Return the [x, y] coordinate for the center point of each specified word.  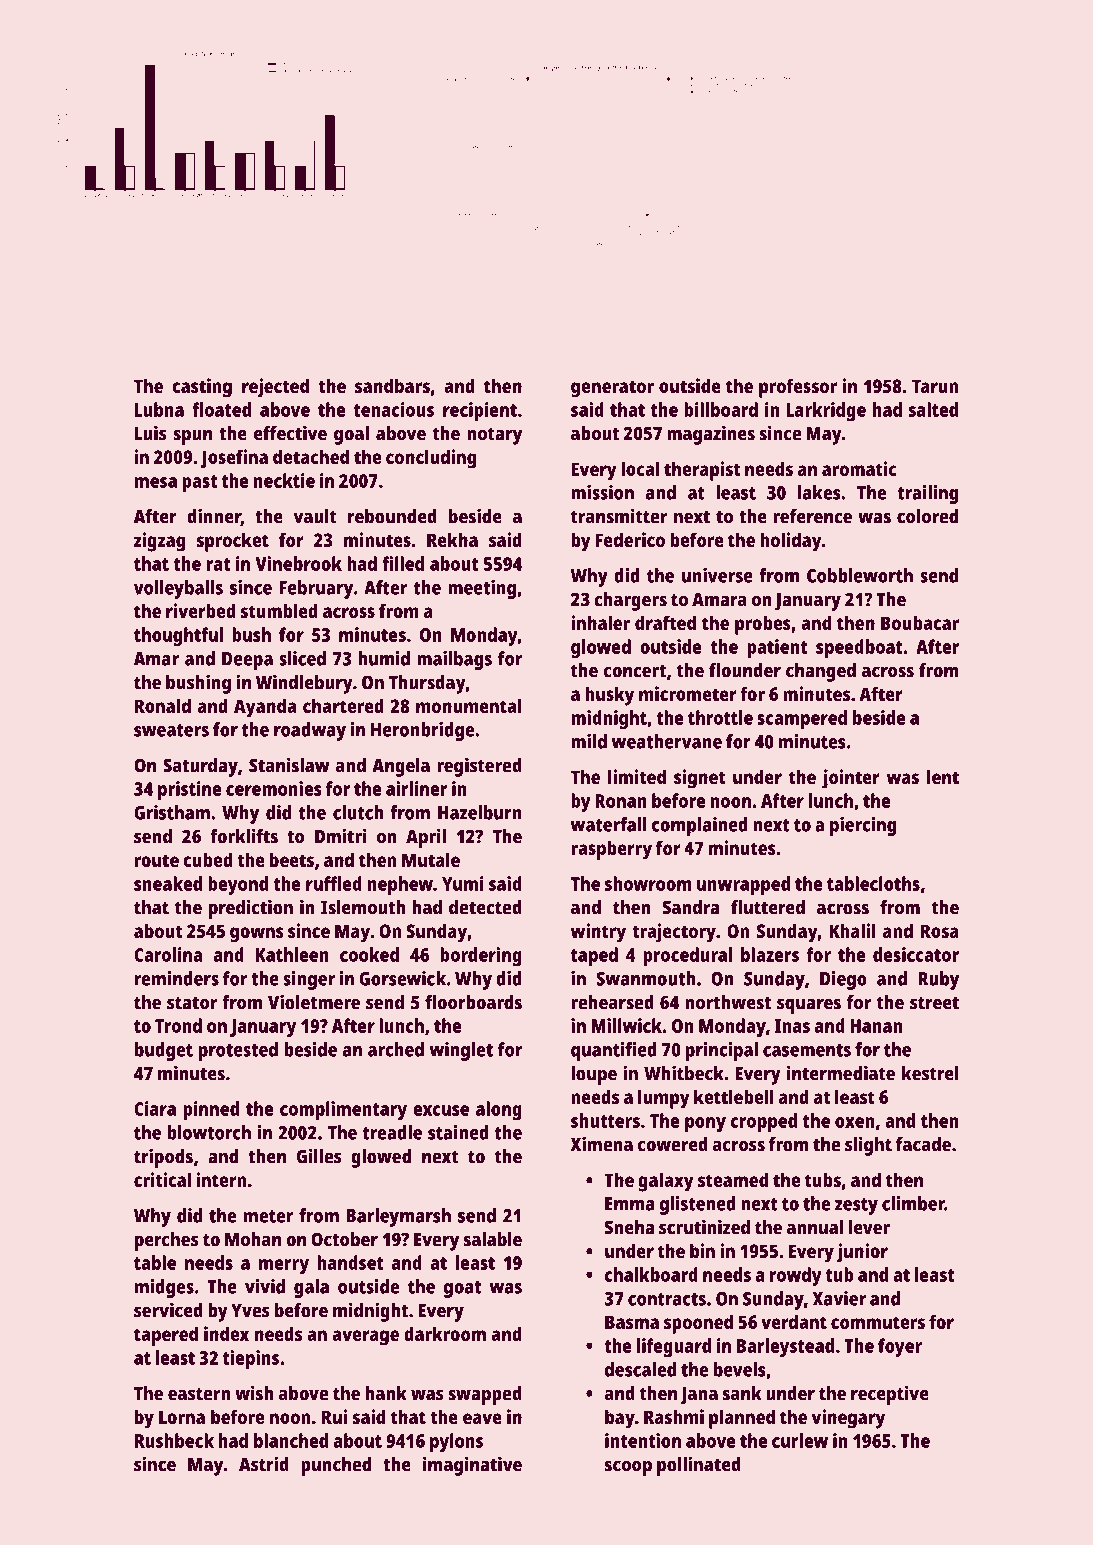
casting [202, 388]
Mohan [253, 1239]
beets [292, 859]
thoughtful [178, 636]
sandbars [392, 385]
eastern [199, 1394]
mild [589, 741]
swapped [485, 1395]
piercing [863, 826]
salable [493, 1239]
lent [943, 776]
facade [923, 1144]
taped [594, 957]
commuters [878, 1322]
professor [798, 388]
